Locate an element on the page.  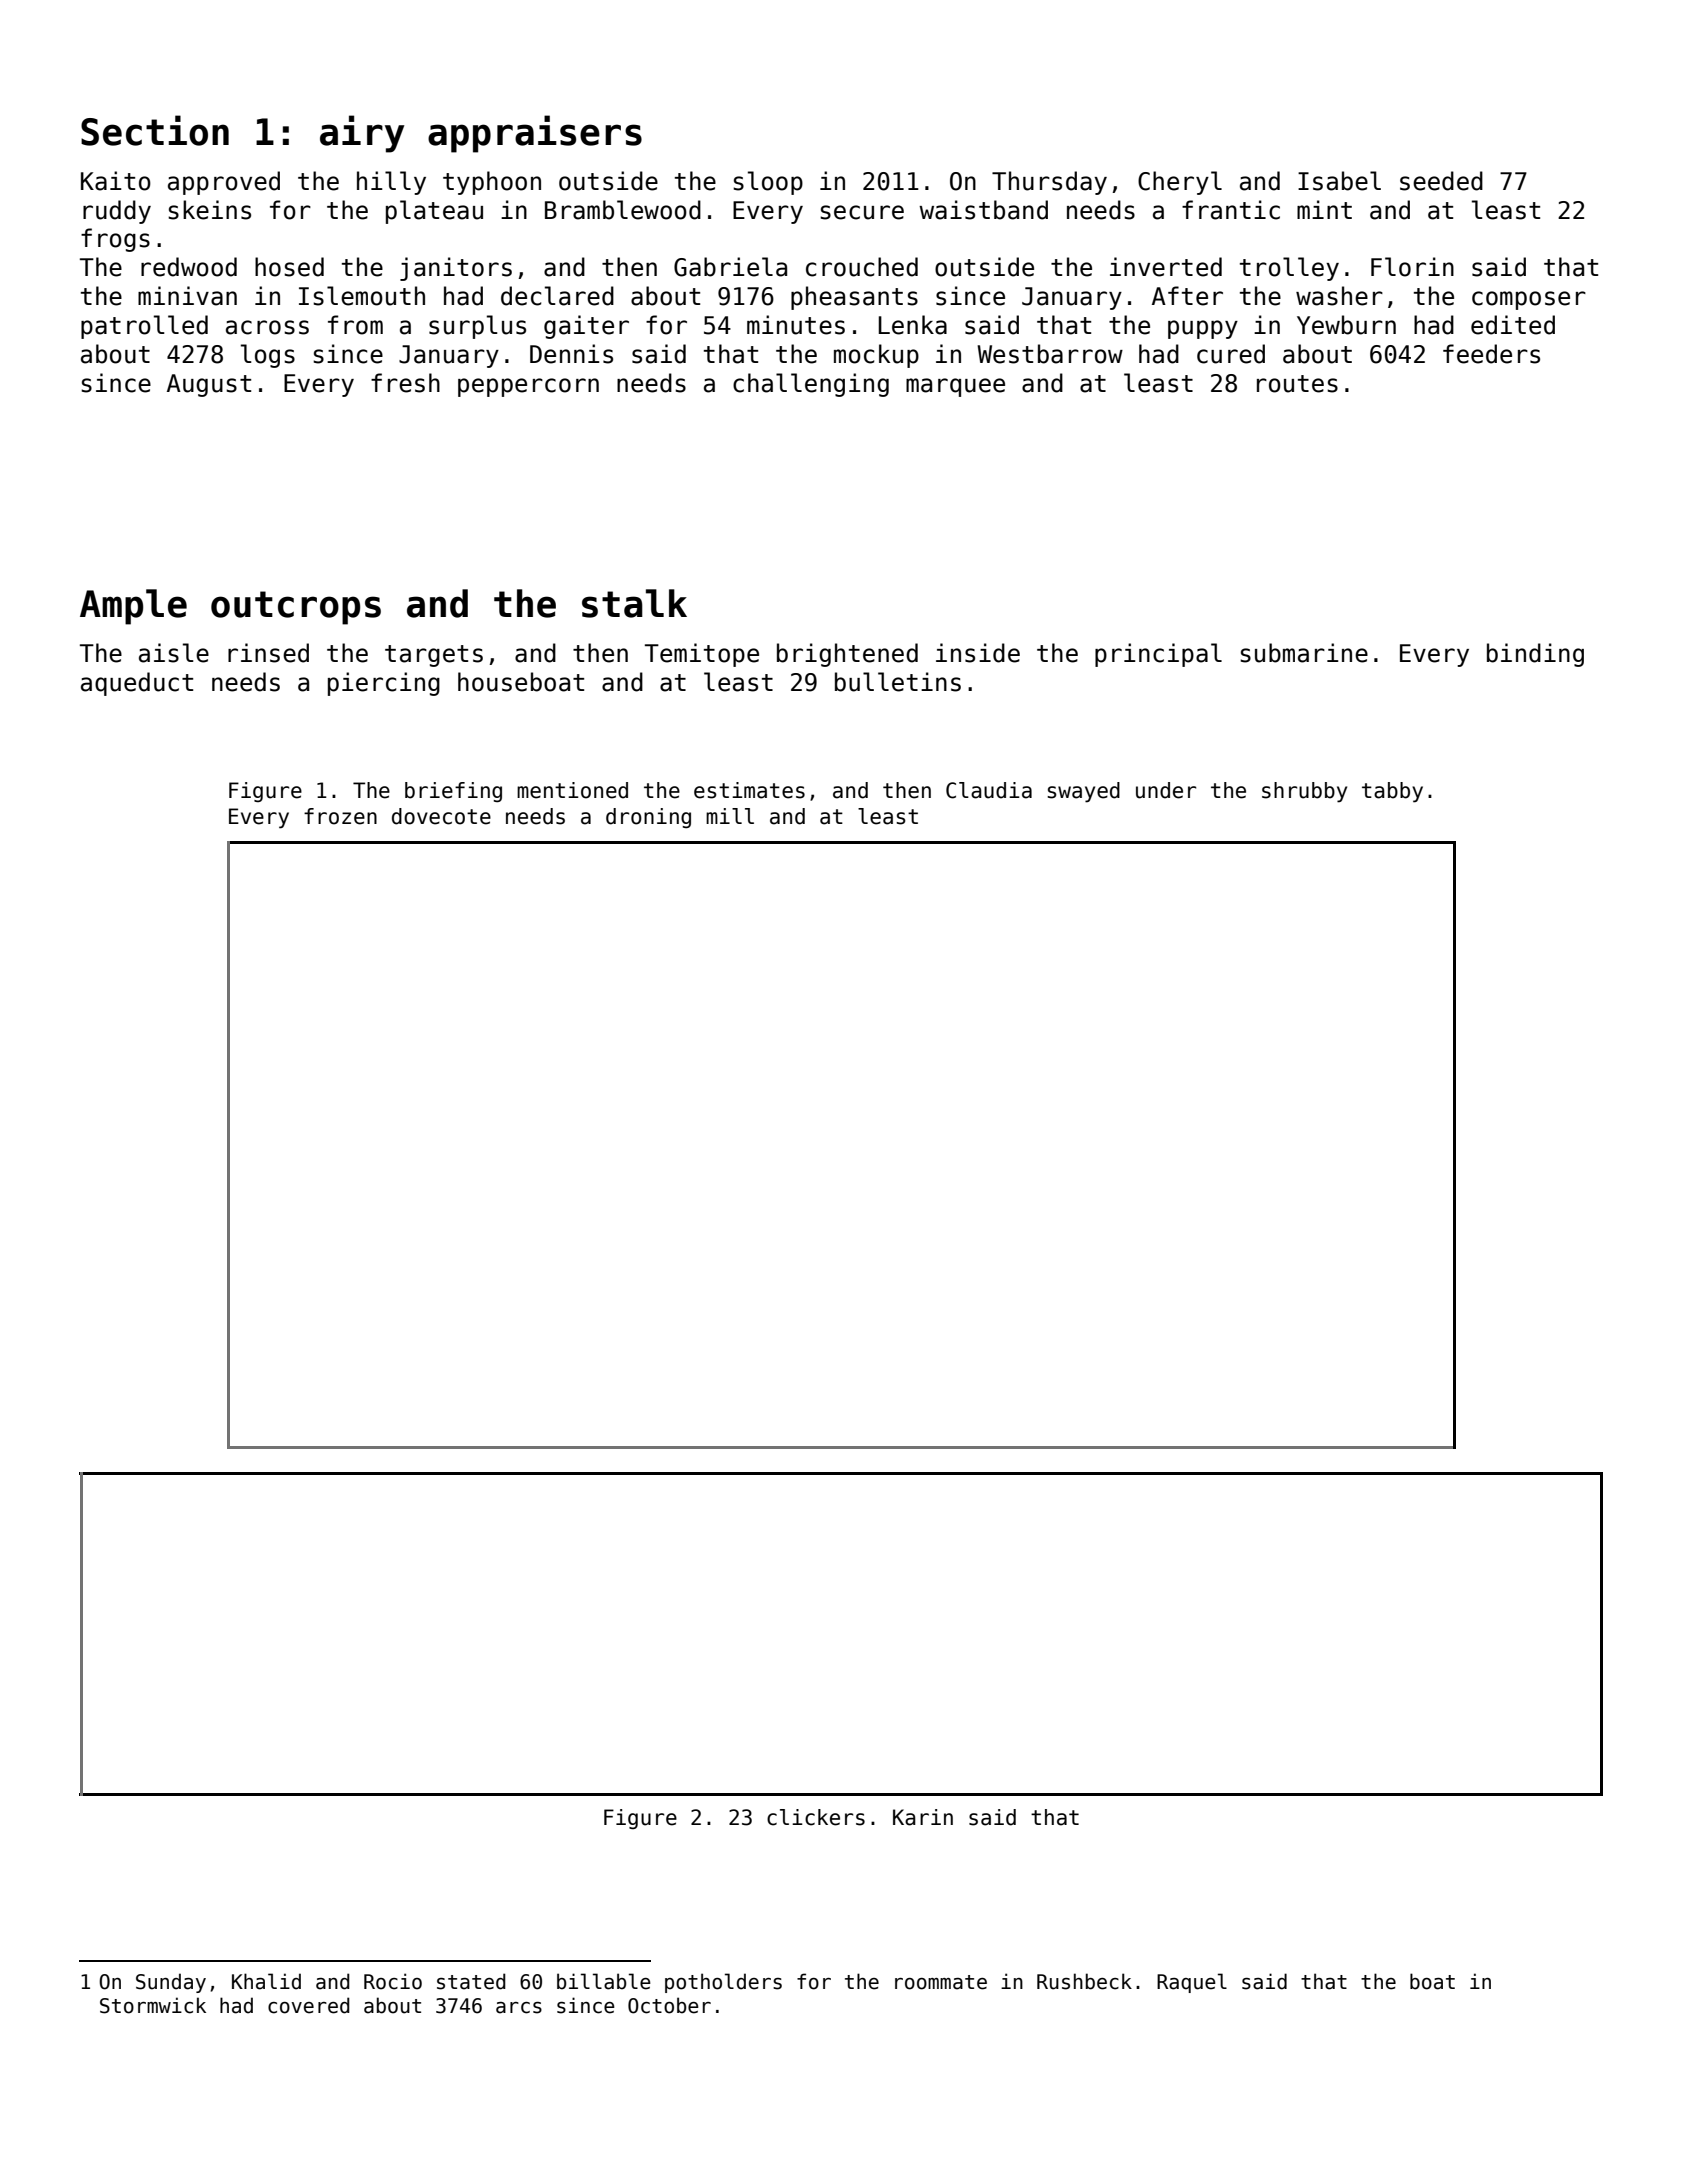
Claudia is located at coordinates (989, 790).
